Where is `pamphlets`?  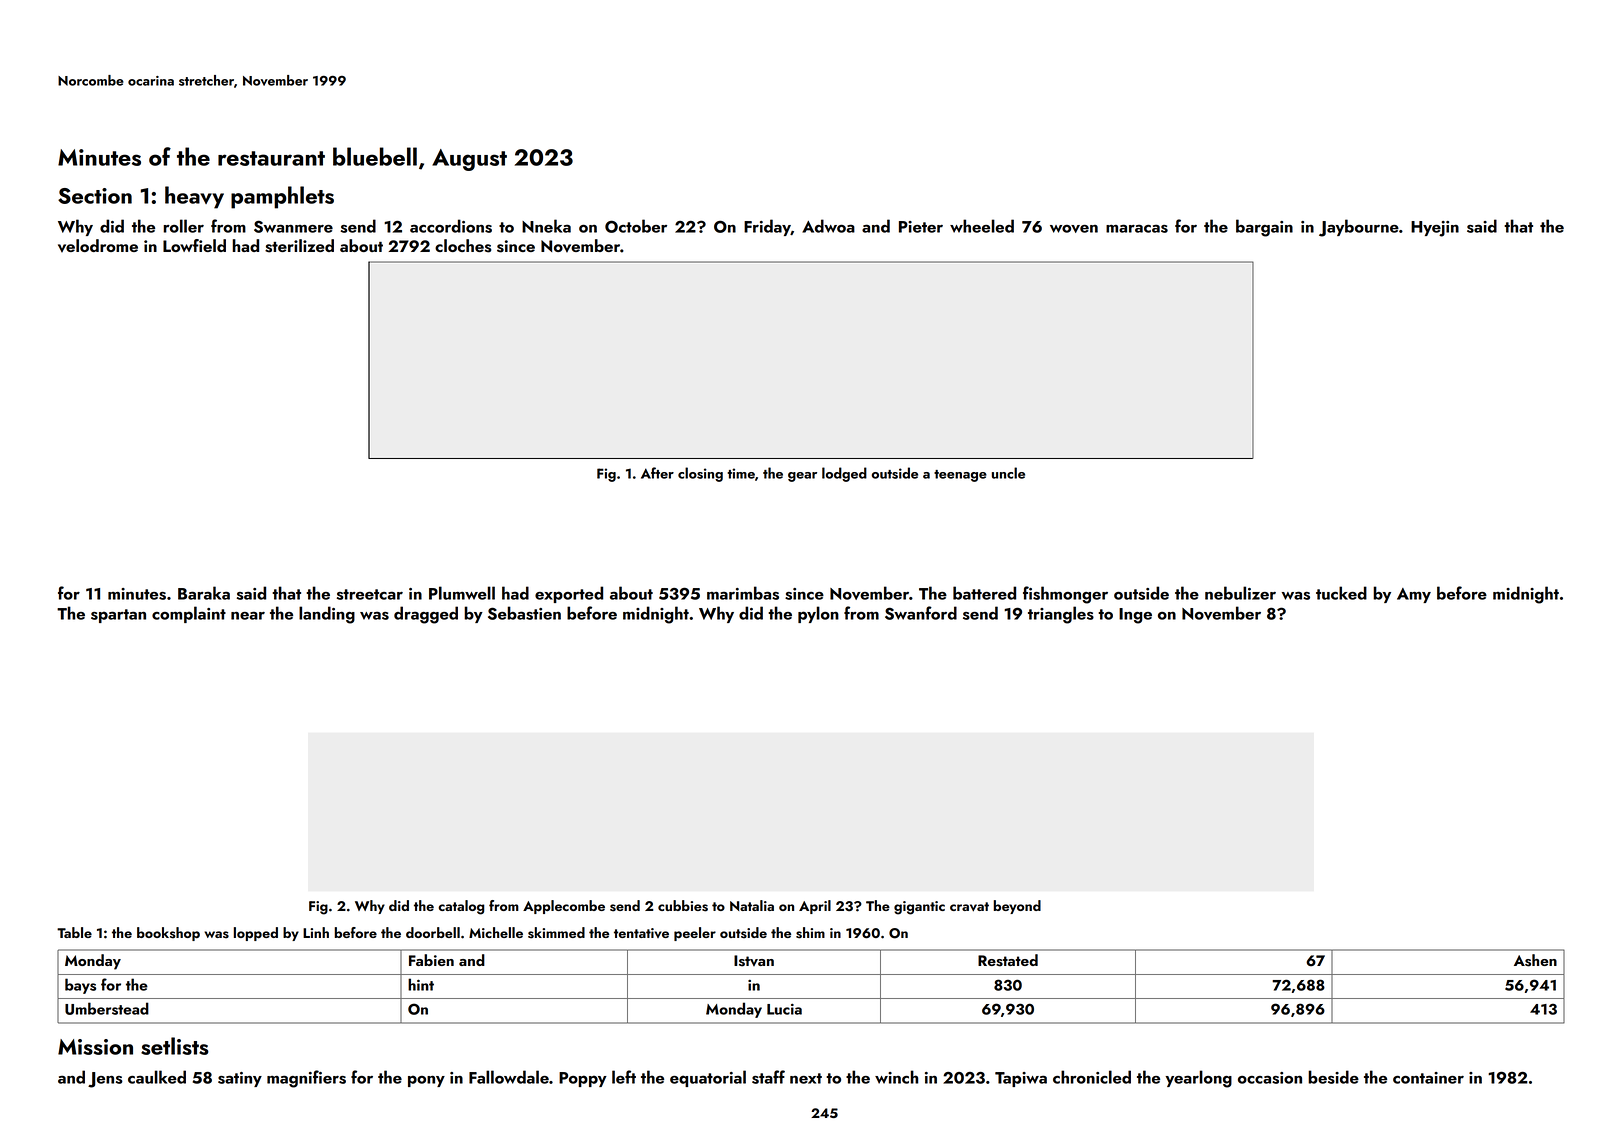 pamphlets is located at coordinates (282, 197).
